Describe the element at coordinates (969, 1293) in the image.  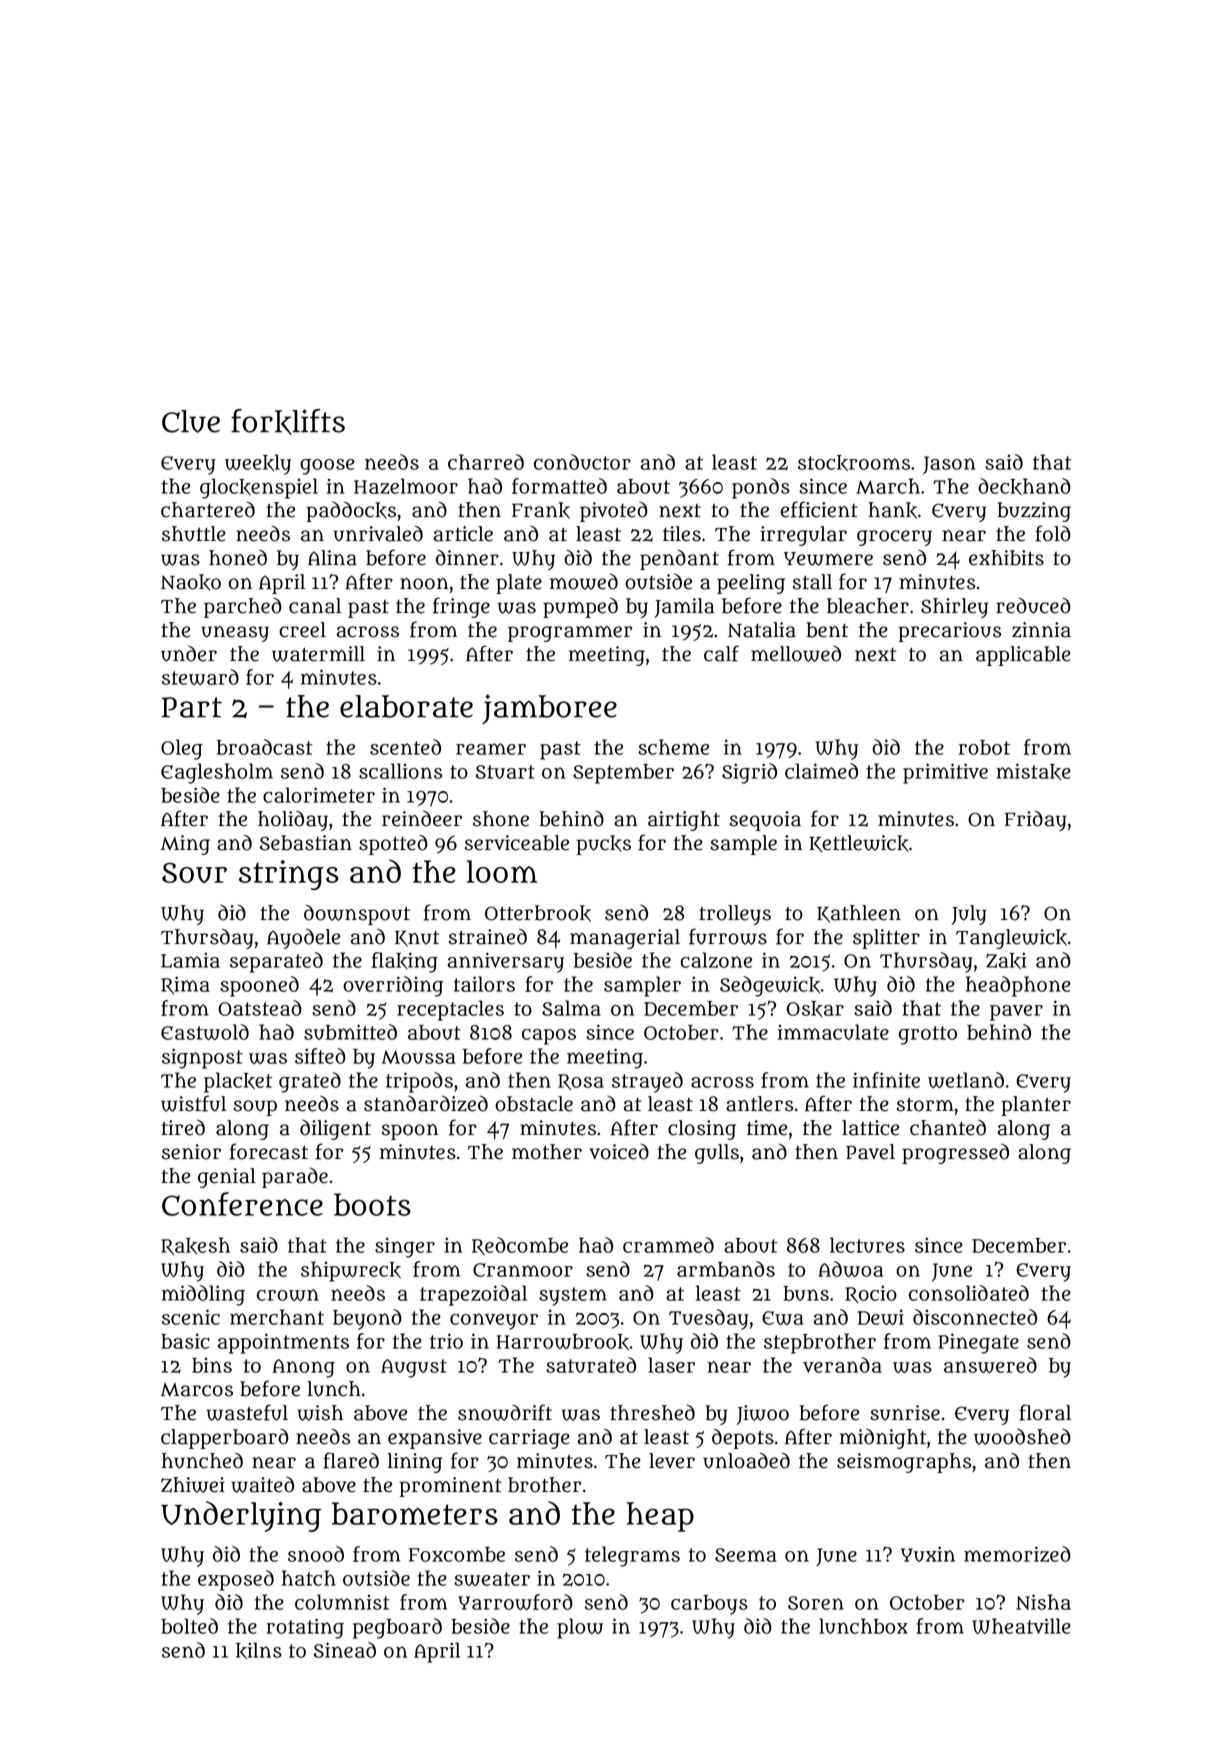
I see `consolidated` at that location.
